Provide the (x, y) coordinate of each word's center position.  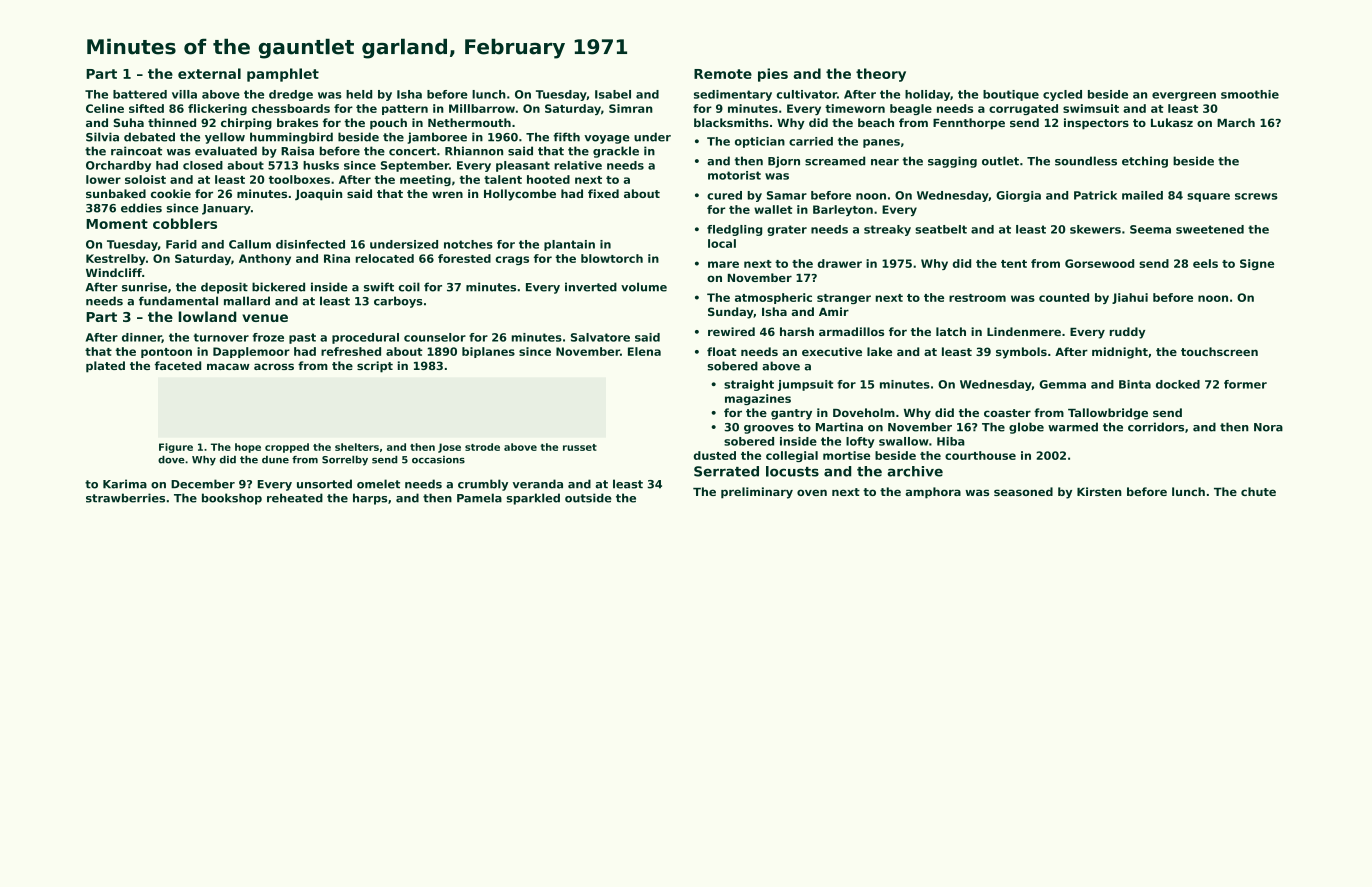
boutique (1011, 95)
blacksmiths (731, 122)
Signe (1257, 264)
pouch (388, 124)
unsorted (324, 484)
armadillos (851, 331)
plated (105, 367)
